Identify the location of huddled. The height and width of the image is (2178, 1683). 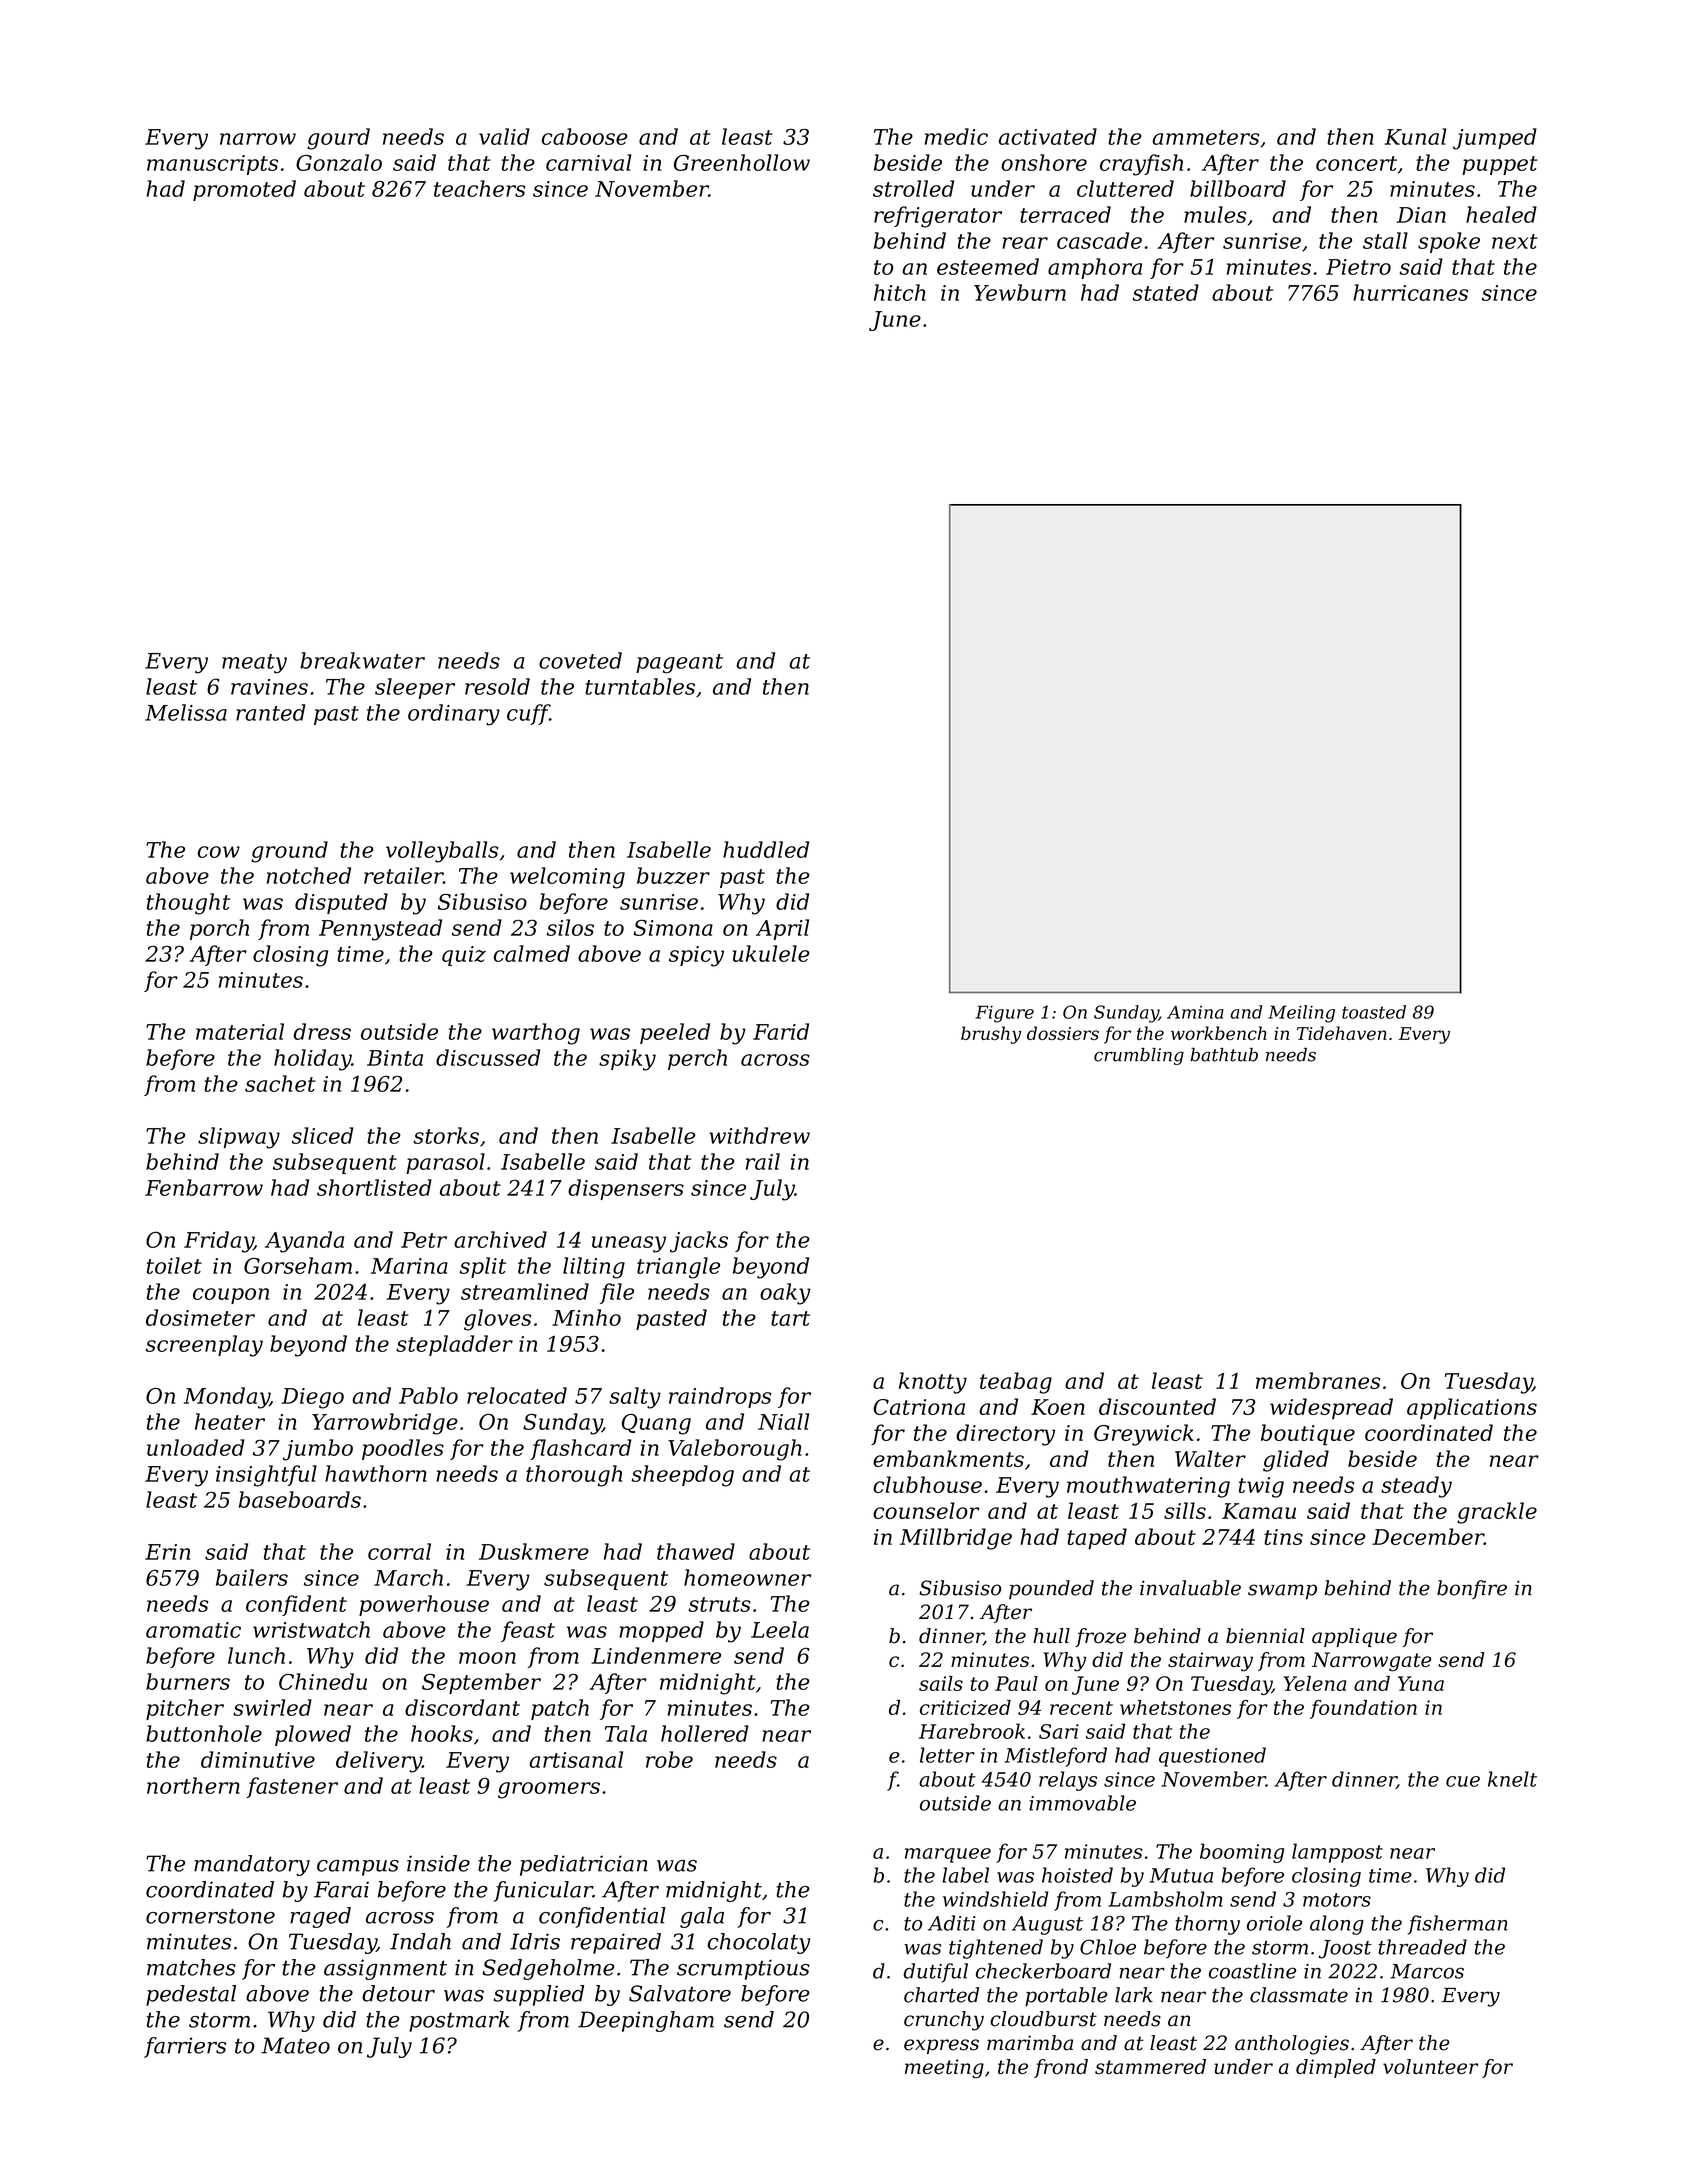
(766, 849).
